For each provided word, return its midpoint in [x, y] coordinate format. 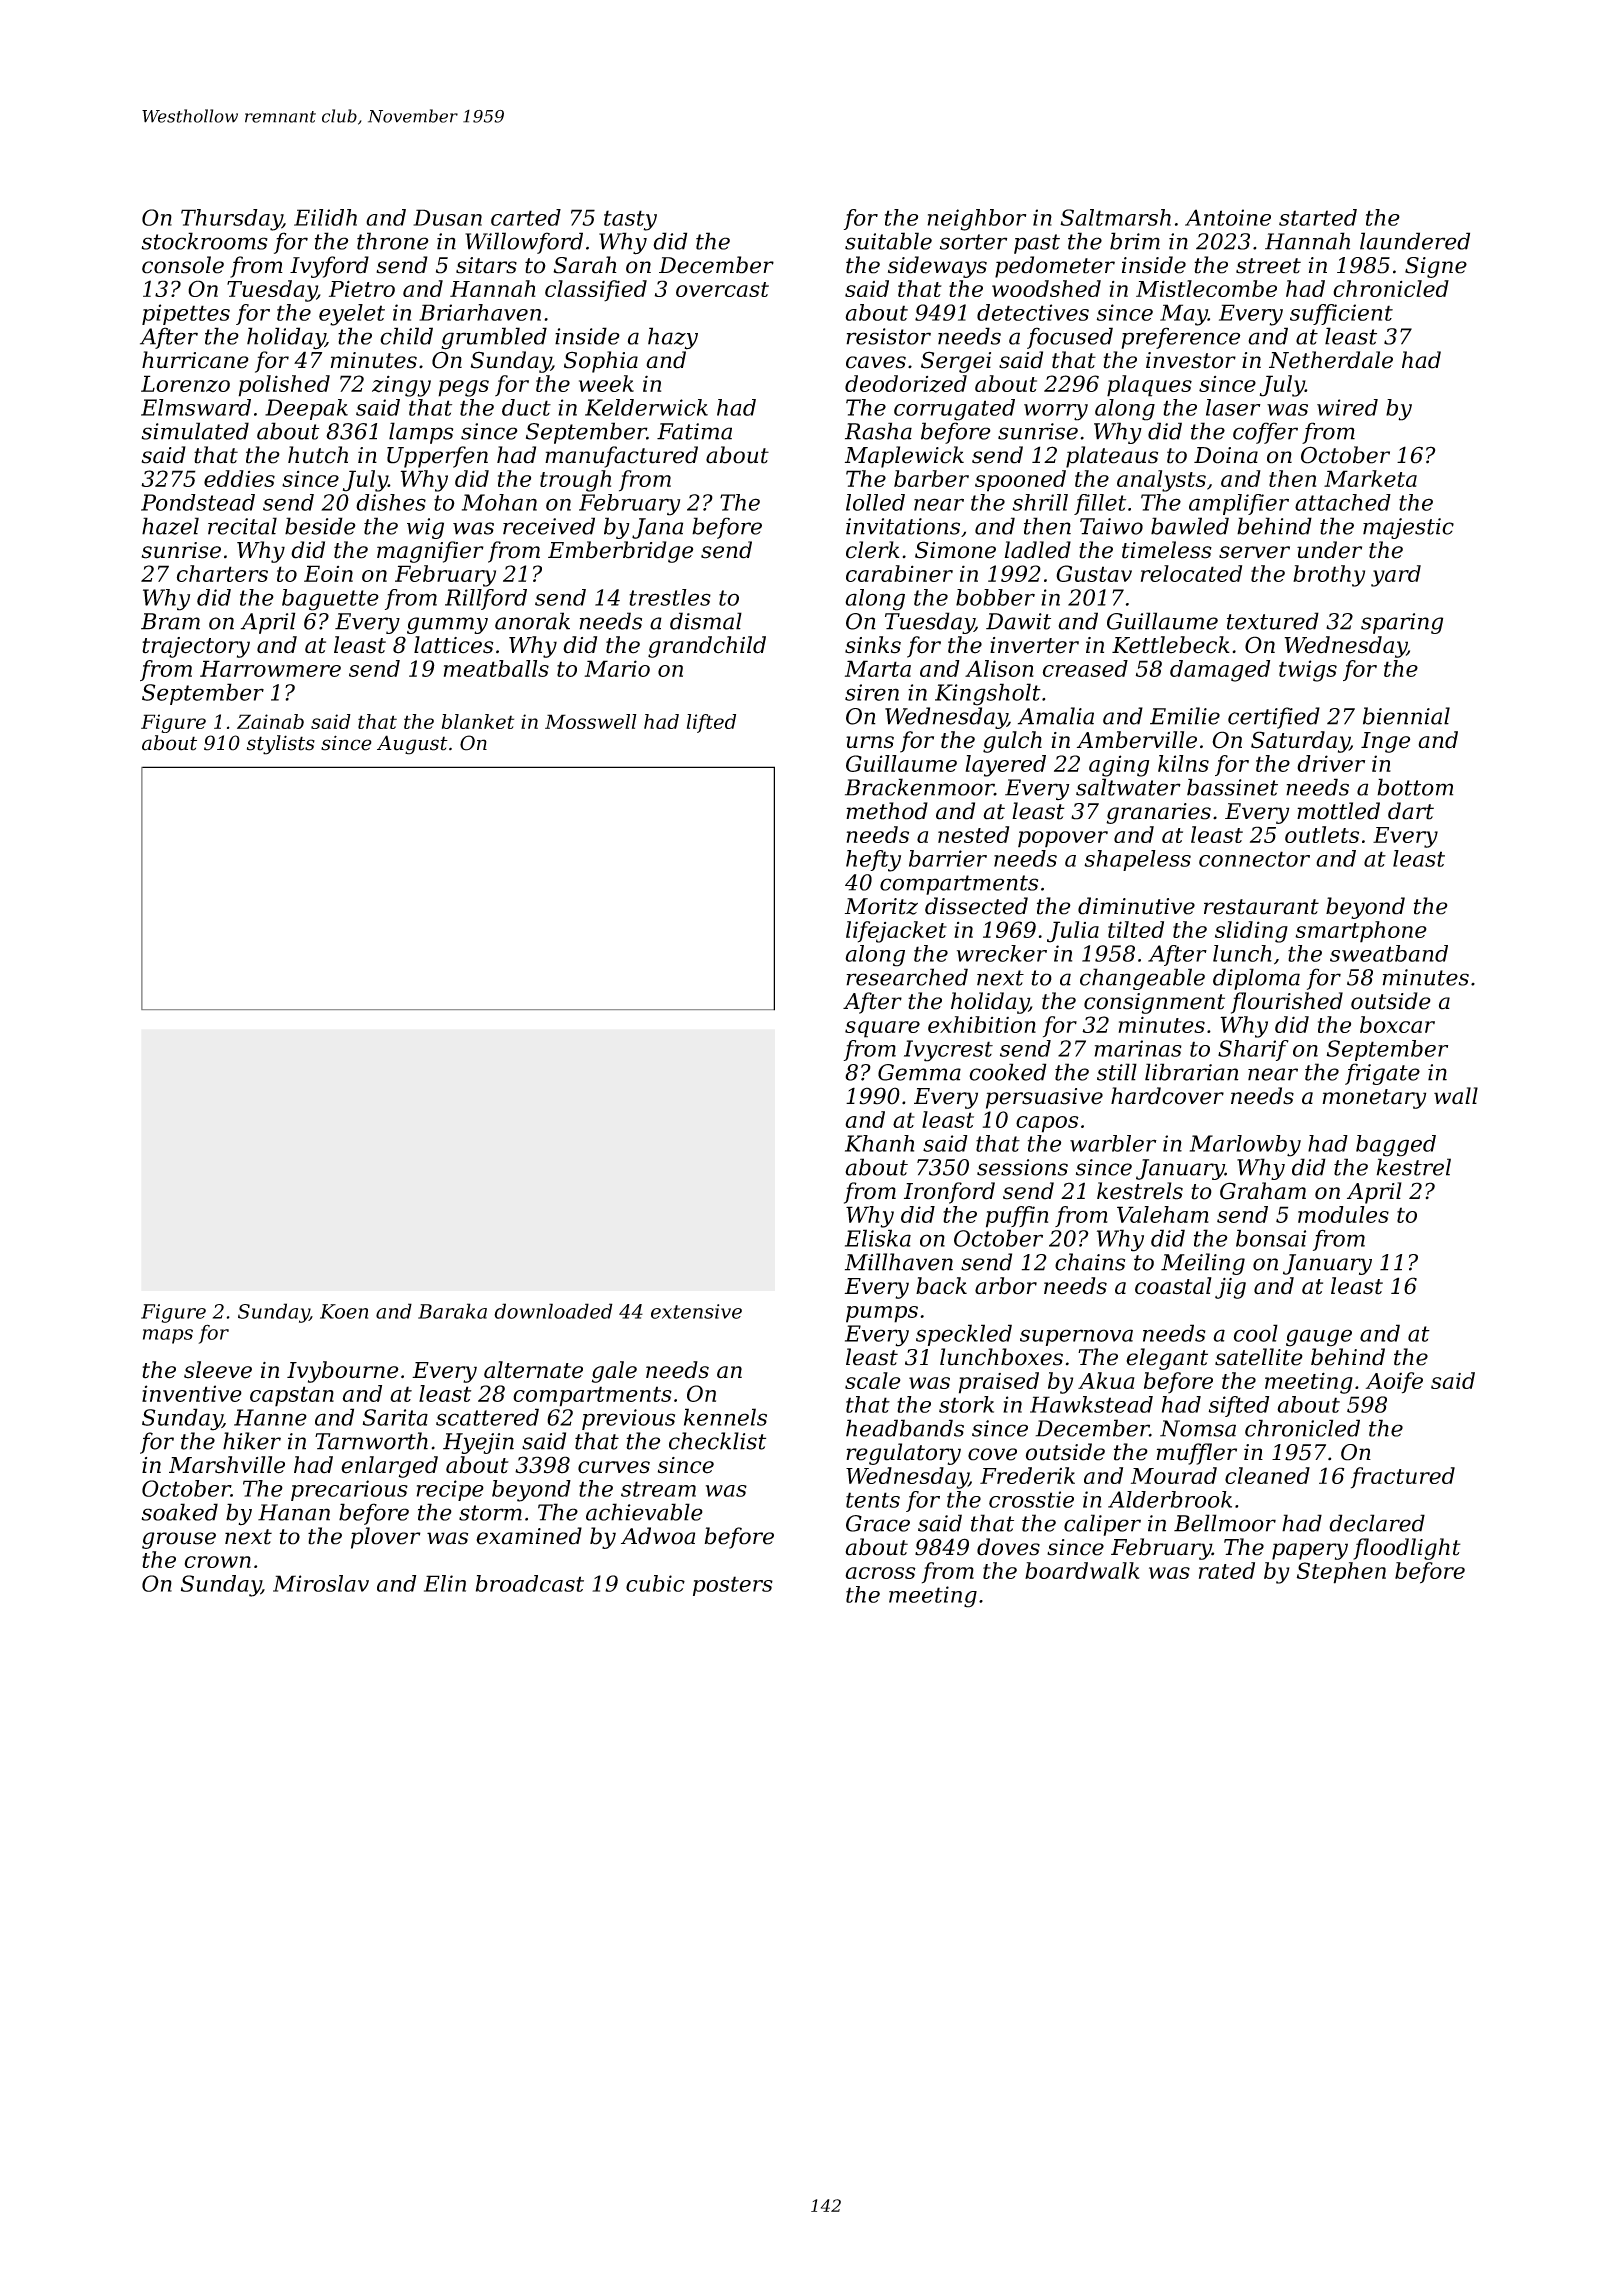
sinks [873, 645]
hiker [252, 1441]
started [1318, 217]
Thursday [231, 220]
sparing [1402, 623]
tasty [630, 220]
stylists [281, 745]
